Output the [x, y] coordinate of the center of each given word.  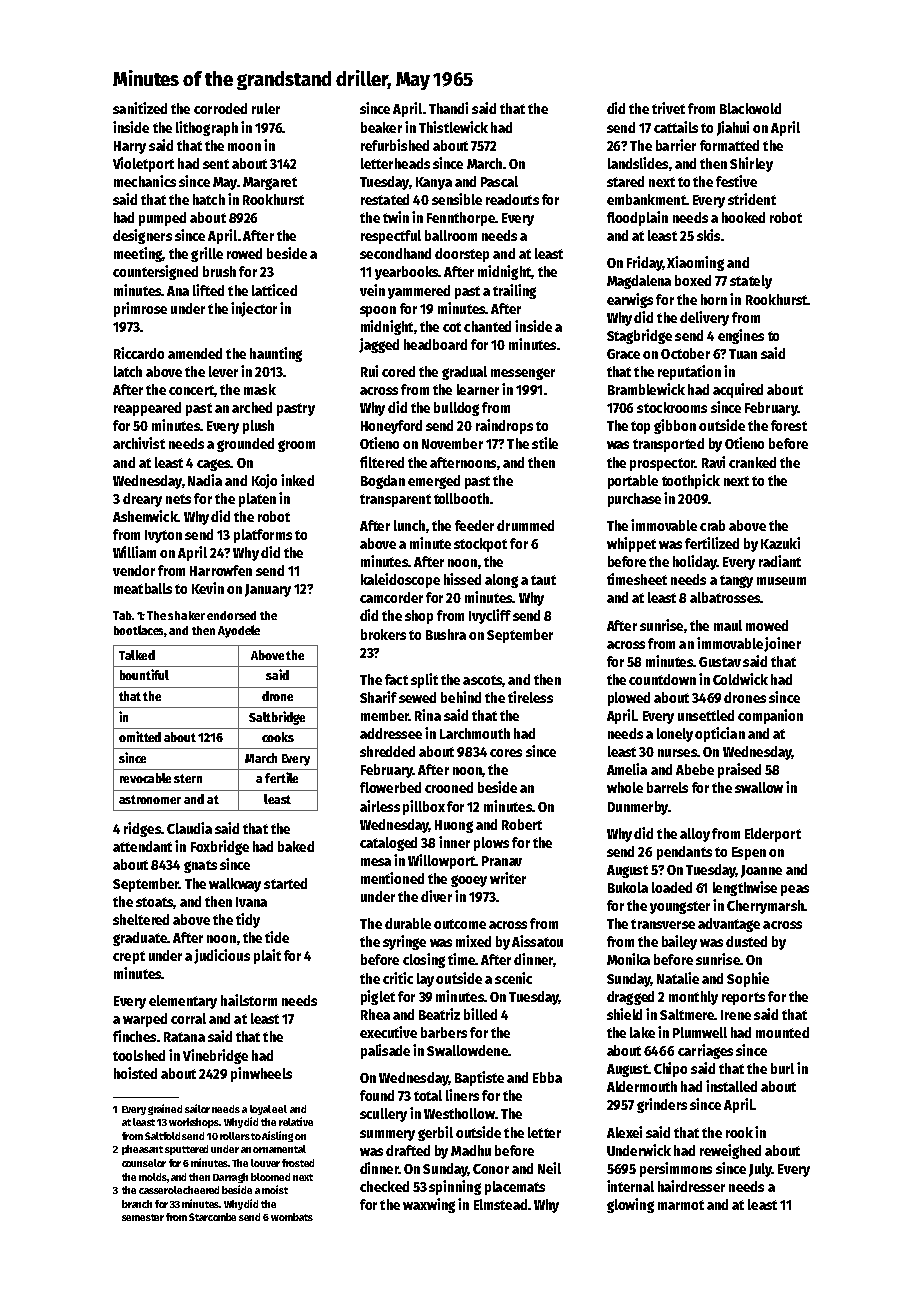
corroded [220, 108]
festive [736, 181]
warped [145, 1020]
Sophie [748, 979]
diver [436, 896]
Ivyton [163, 536]
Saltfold [162, 1136]
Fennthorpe [461, 219]
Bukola [628, 887]
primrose [140, 309]
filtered [382, 462]
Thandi [448, 108]
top [640, 427]
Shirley [751, 164]
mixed [473, 941]
